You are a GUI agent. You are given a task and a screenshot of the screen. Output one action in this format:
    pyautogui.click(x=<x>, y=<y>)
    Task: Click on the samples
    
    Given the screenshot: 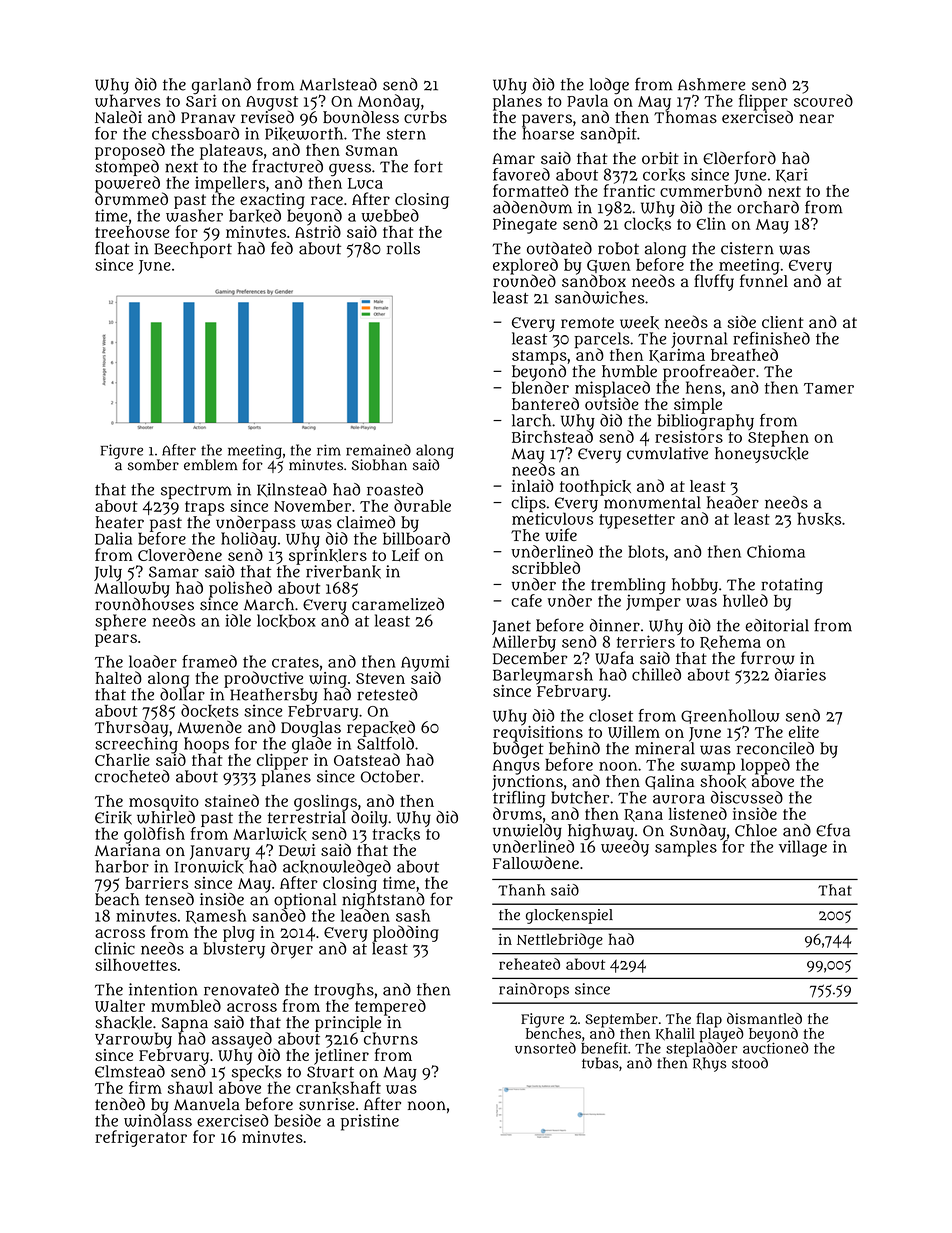 What is the action you would take?
    pyautogui.click(x=686, y=848)
